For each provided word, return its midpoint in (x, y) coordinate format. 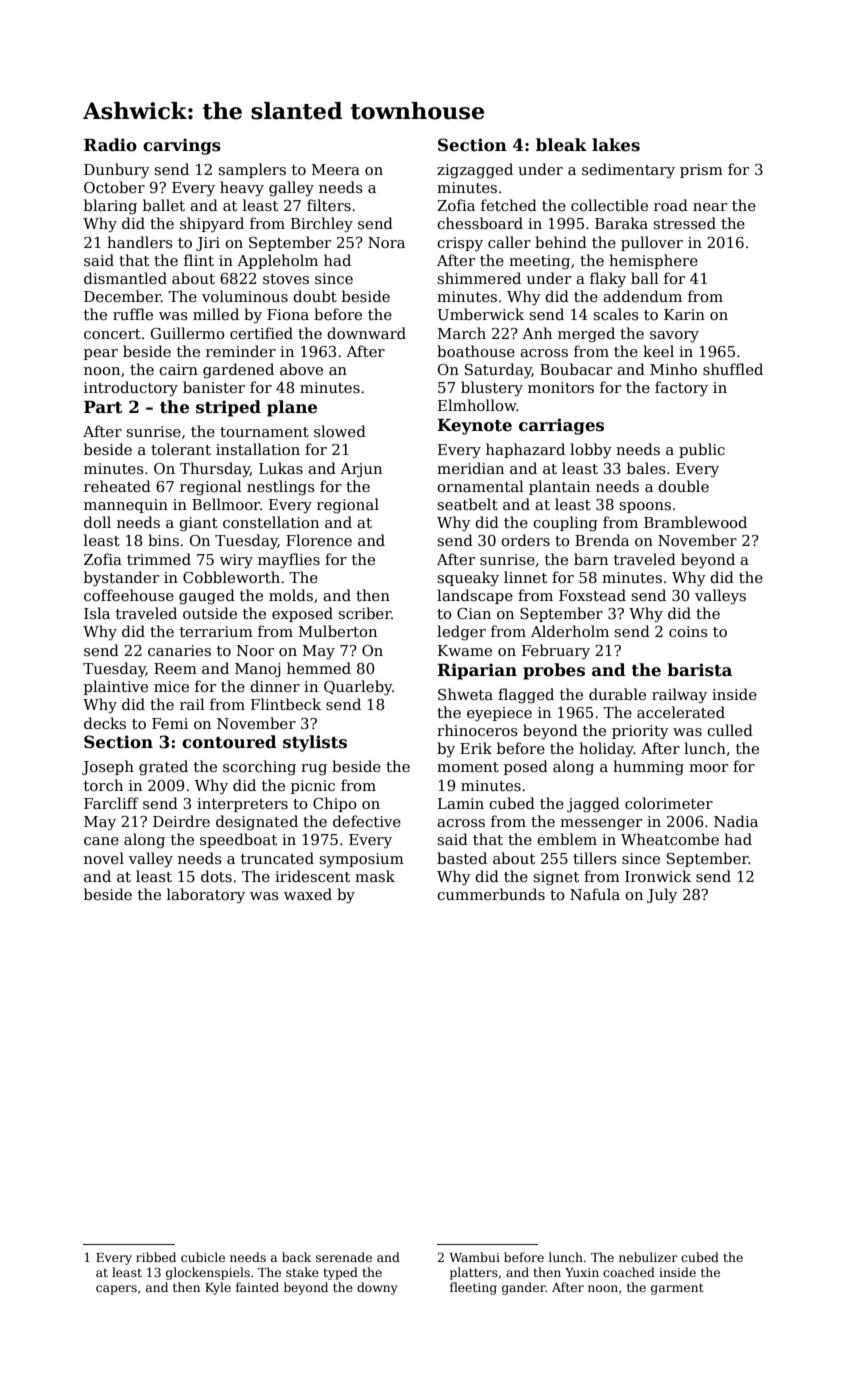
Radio (110, 145)
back (296, 1257)
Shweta (465, 694)
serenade (344, 1257)
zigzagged (475, 171)
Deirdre (181, 821)
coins (688, 631)
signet (556, 878)
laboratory (206, 896)
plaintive (116, 687)
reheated (117, 486)
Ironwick (658, 876)
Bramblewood (695, 522)
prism (701, 171)
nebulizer (648, 1257)
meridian (470, 468)
